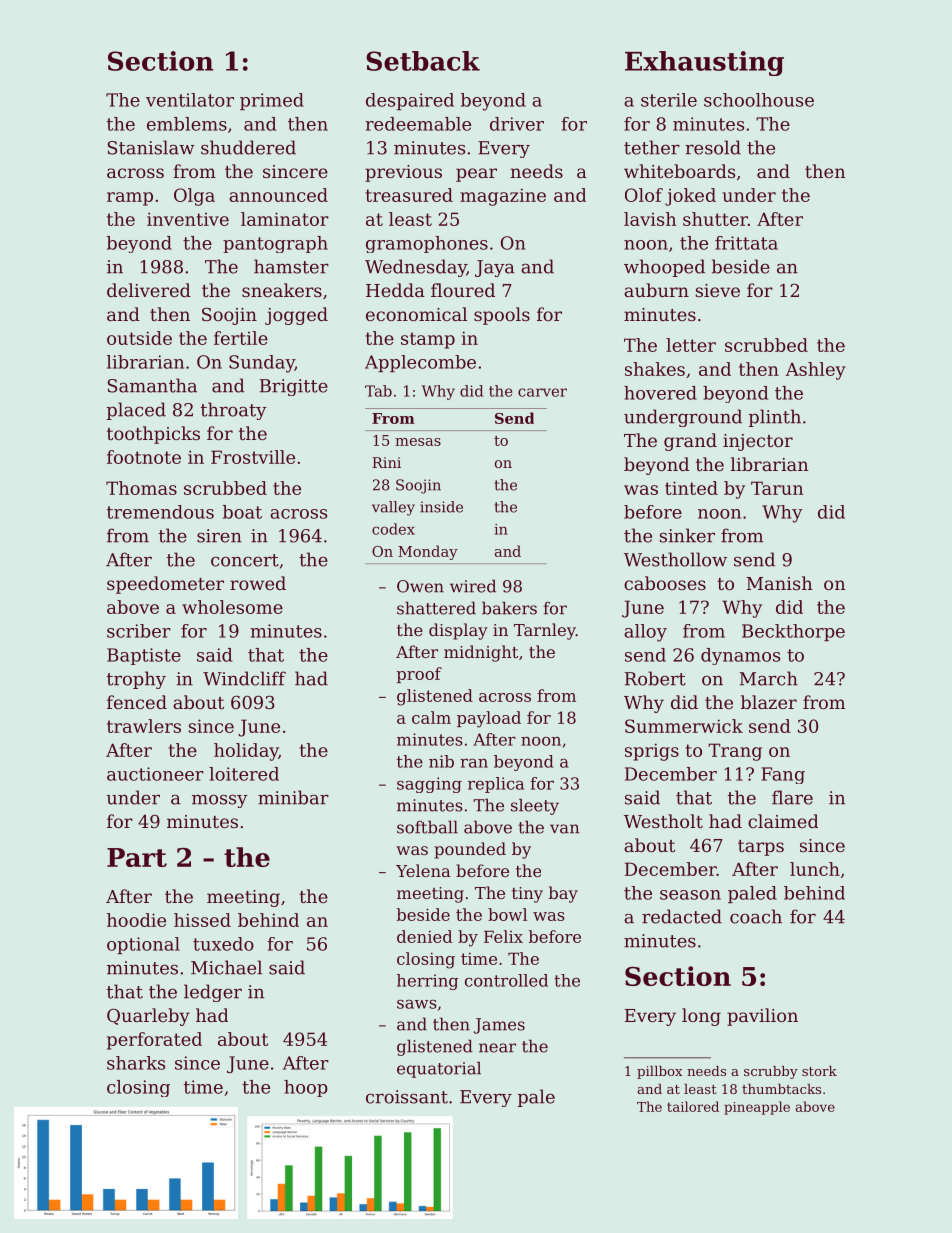  Describe the element at coordinates (244, 774) in the page. I see `loitered` at that location.
